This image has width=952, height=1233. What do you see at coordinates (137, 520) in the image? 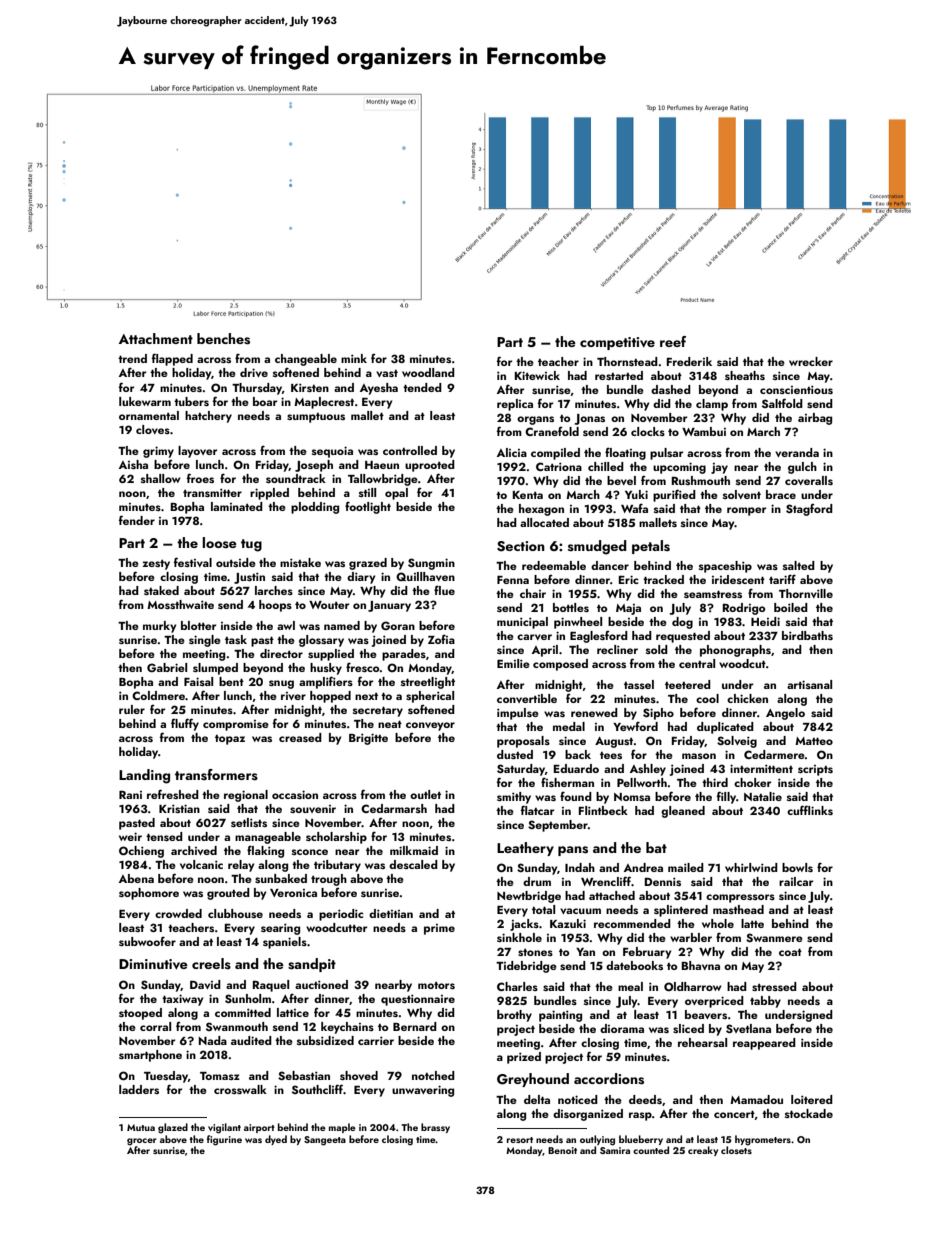
I see `fender` at bounding box center [137, 520].
